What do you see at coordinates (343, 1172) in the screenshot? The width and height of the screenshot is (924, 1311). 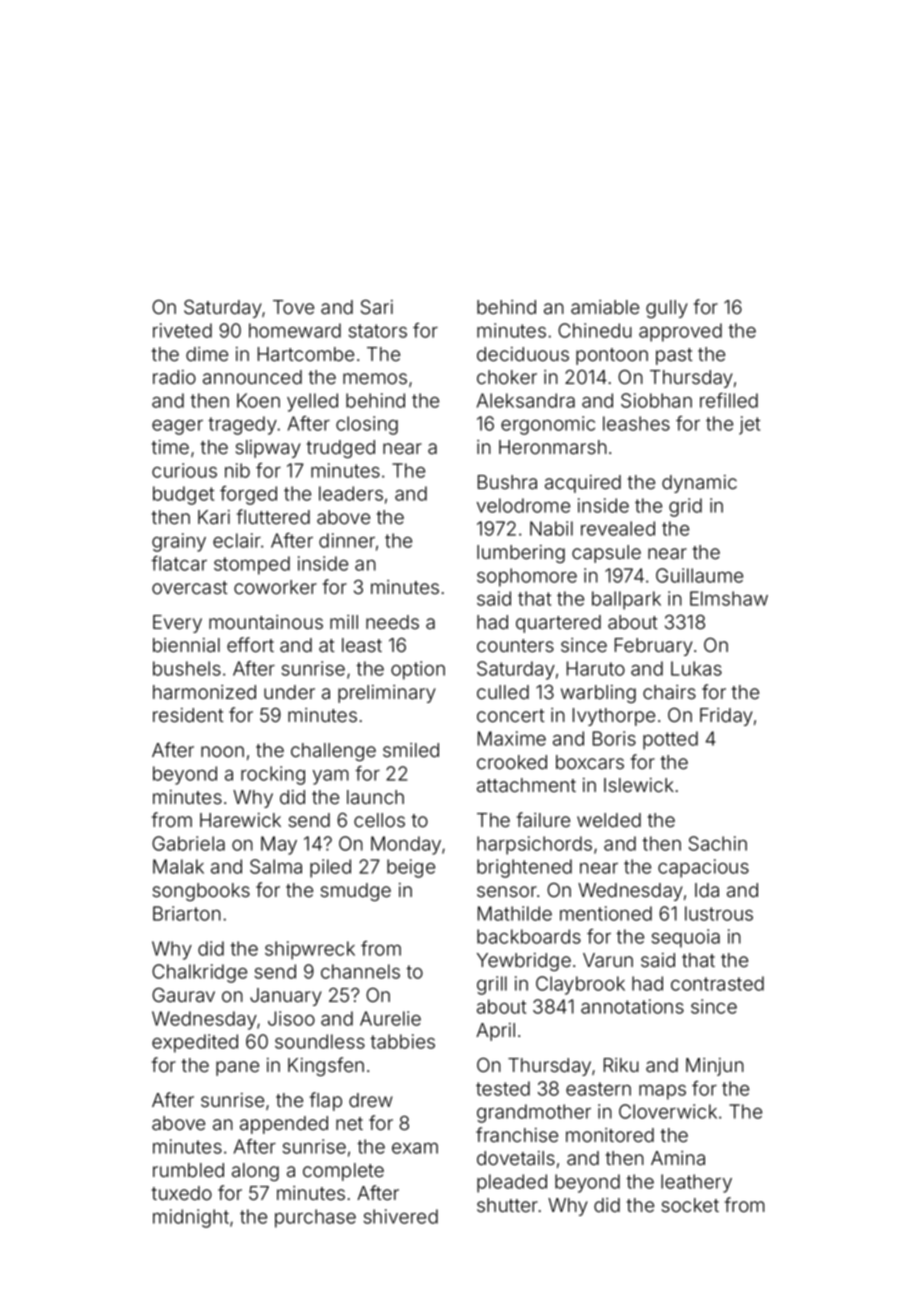 I see `complete` at bounding box center [343, 1172].
